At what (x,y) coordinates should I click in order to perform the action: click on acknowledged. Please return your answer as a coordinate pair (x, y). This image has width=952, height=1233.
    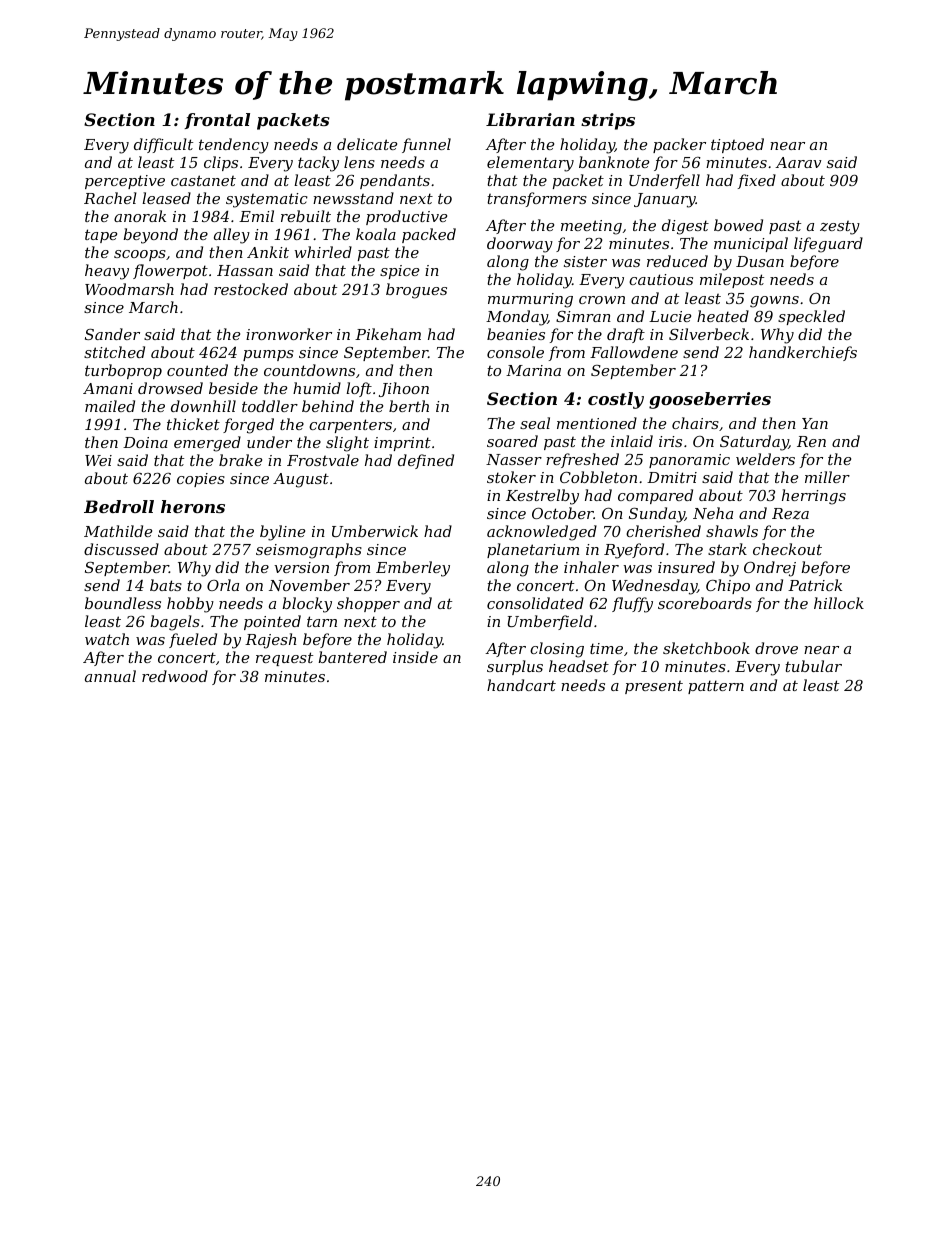
    Looking at the image, I should click on (542, 533).
